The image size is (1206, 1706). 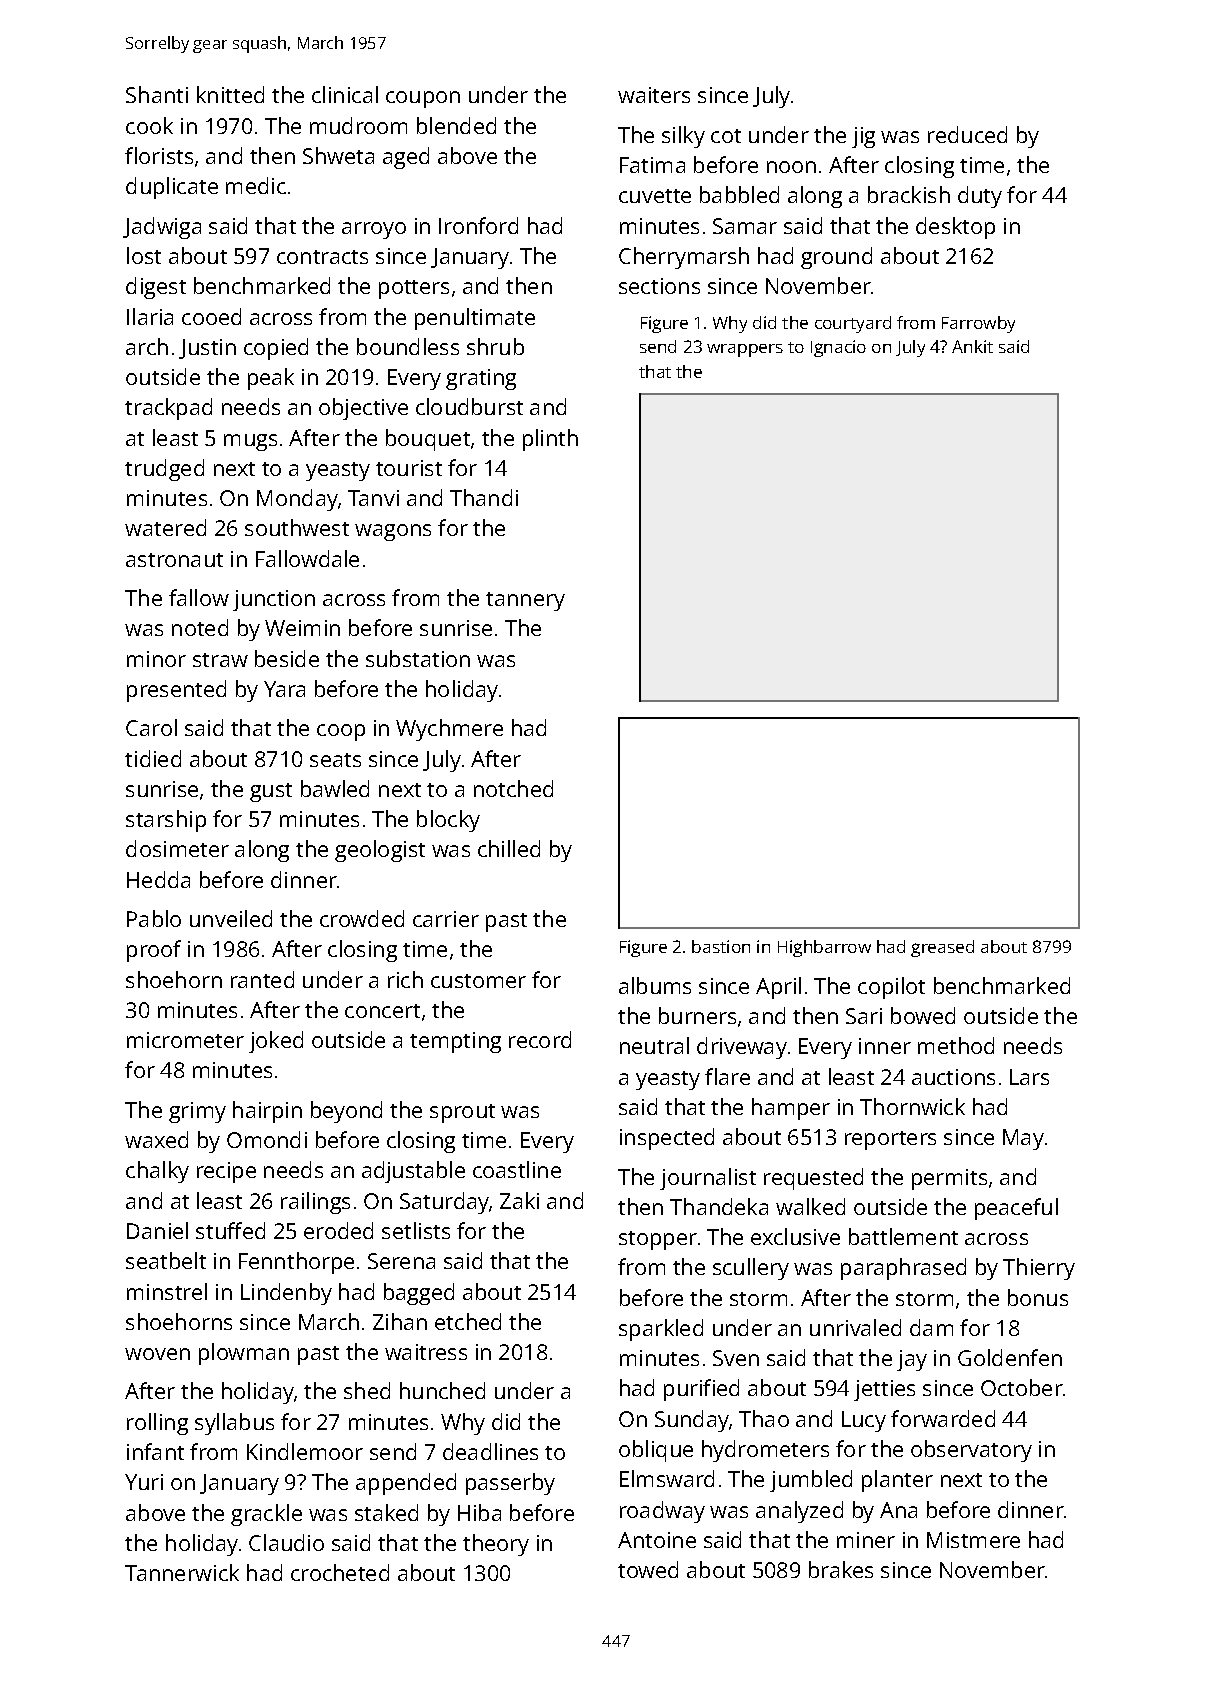 I want to click on inspected, so click(x=667, y=1139).
